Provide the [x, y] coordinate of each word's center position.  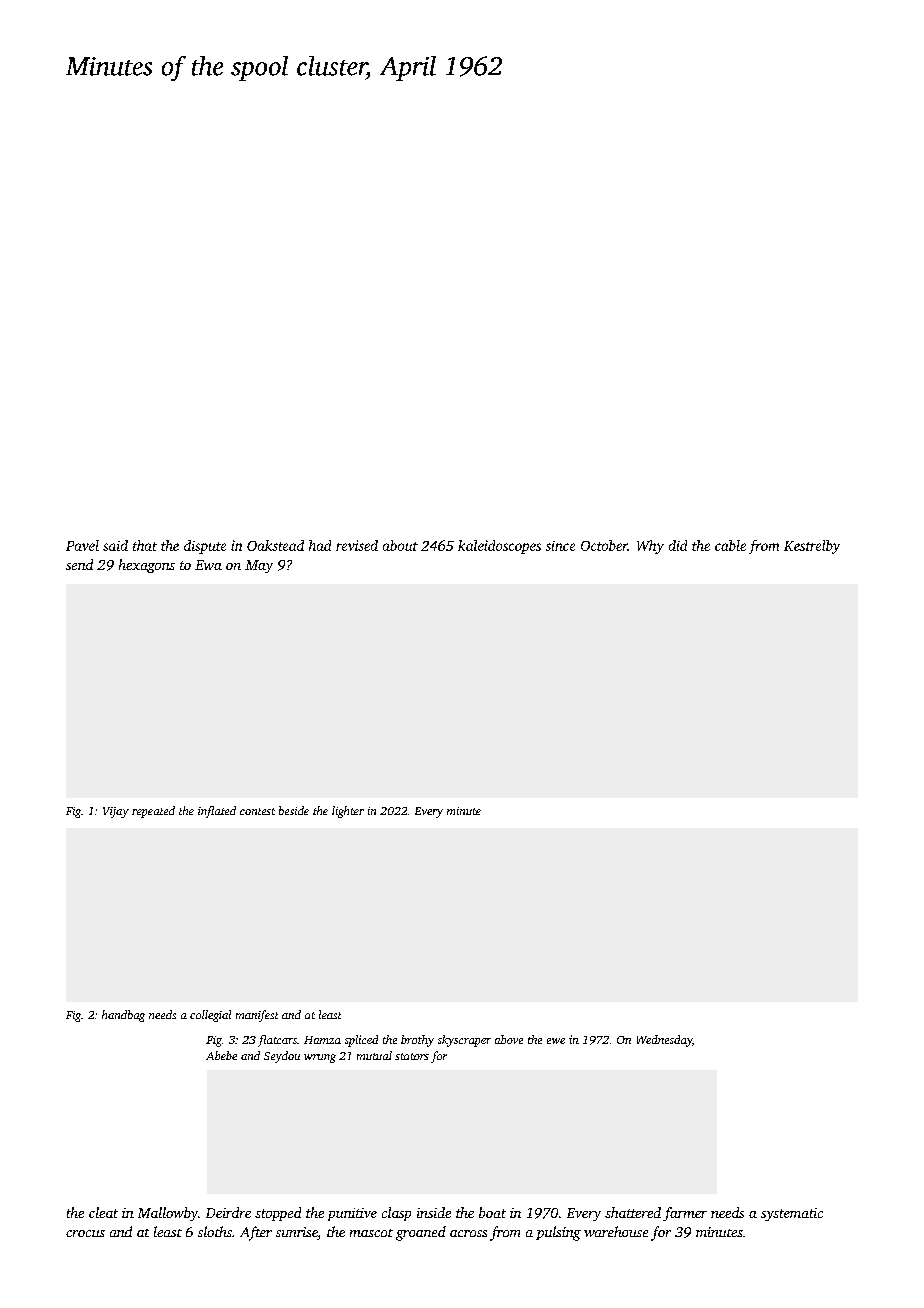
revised [357, 545]
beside [294, 810]
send [79, 564]
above [509, 1039]
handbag [123, 1016]
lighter [348, 812]
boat [492, 1212]
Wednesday [664, 1041]
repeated [153, 812]
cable [730, 545]
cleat [103, 1212]
